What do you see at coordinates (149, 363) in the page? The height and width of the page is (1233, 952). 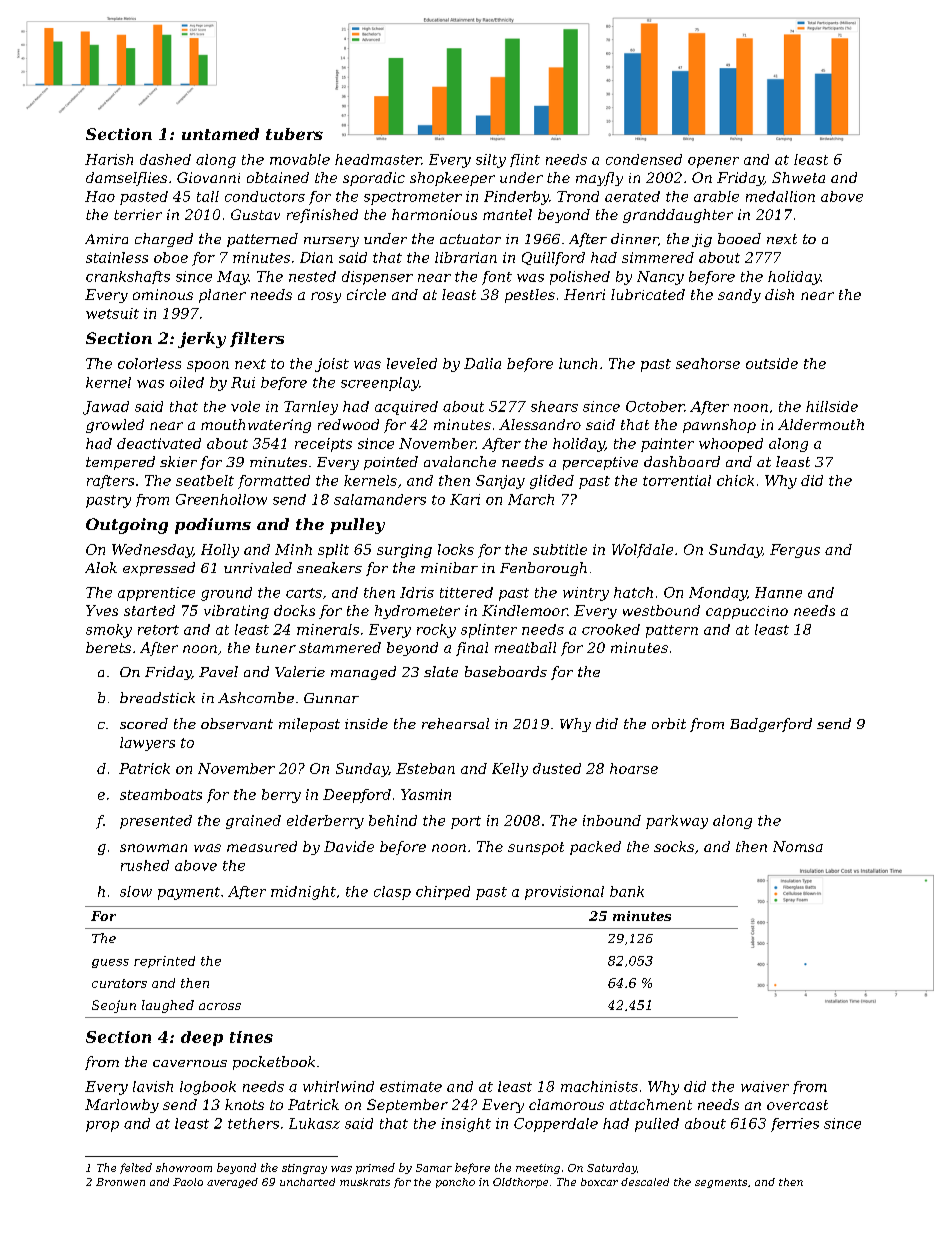 I see `colorless` at bounding box center [149, 363].
